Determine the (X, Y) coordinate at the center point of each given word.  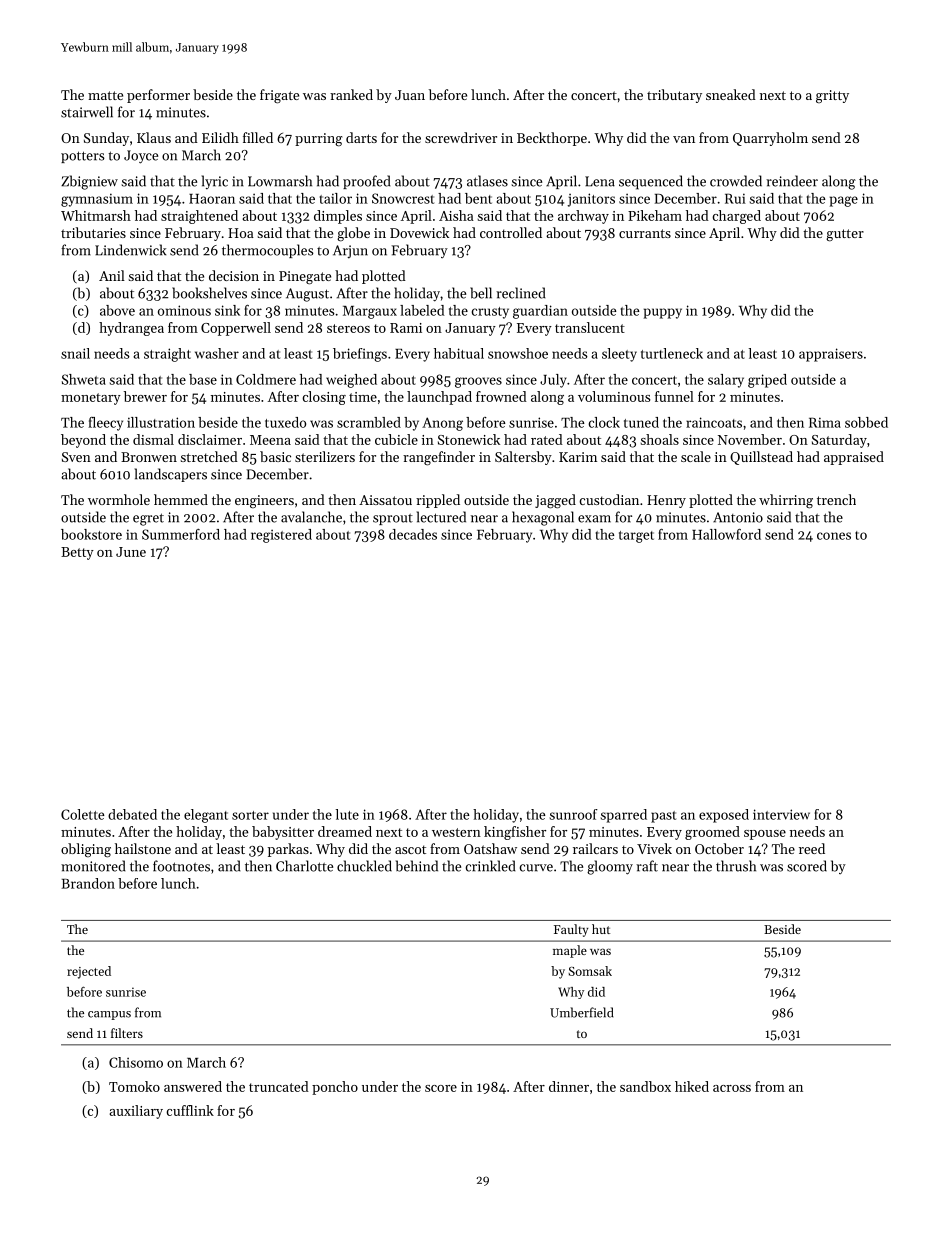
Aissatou (385, 500)
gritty (832, 96)
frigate (279, 96)
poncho (335, 1088)
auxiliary (136, 1112)
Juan (410, 95)
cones (834, 536)
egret (148, 519)
